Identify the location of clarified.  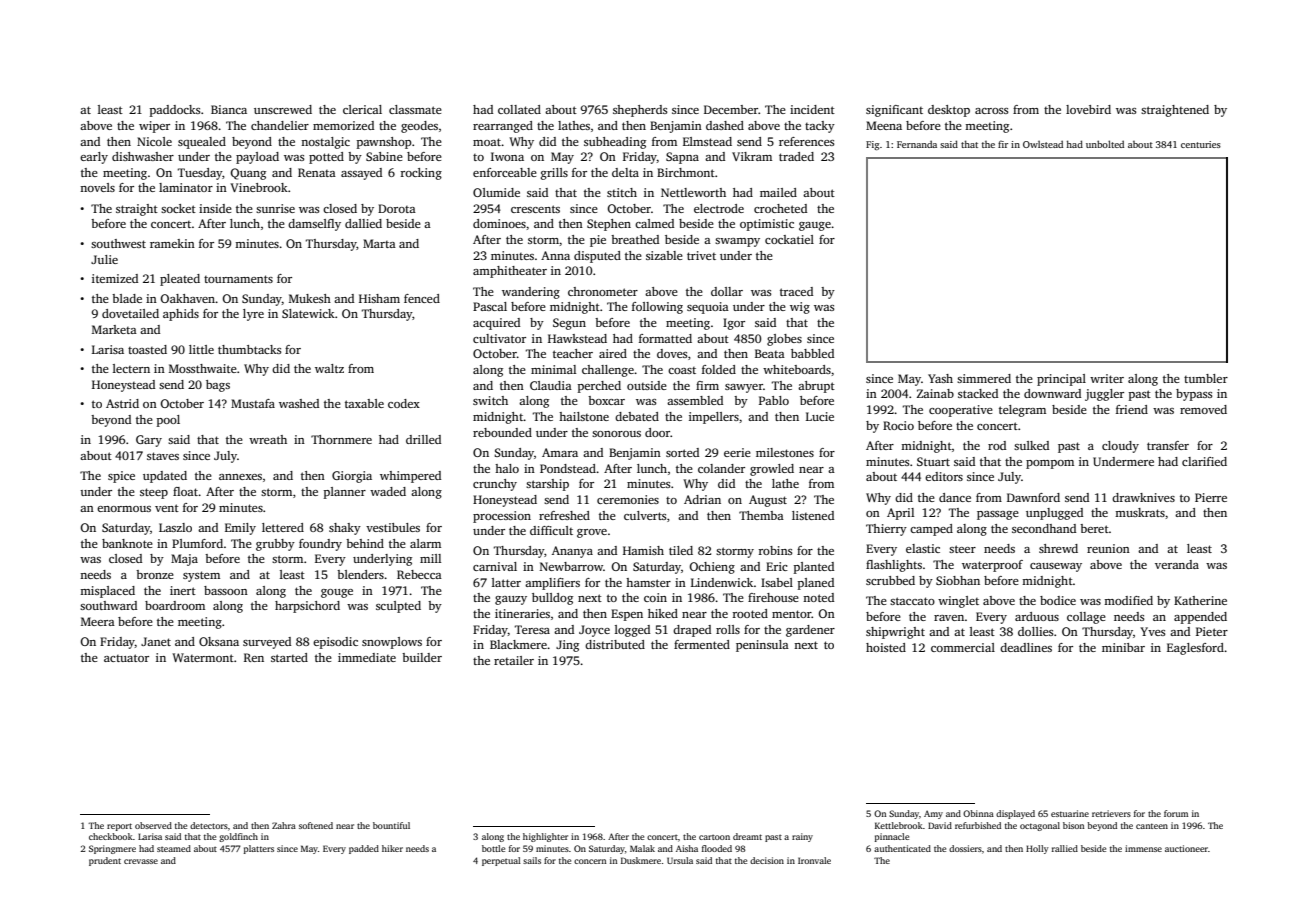
(1204, 461).
